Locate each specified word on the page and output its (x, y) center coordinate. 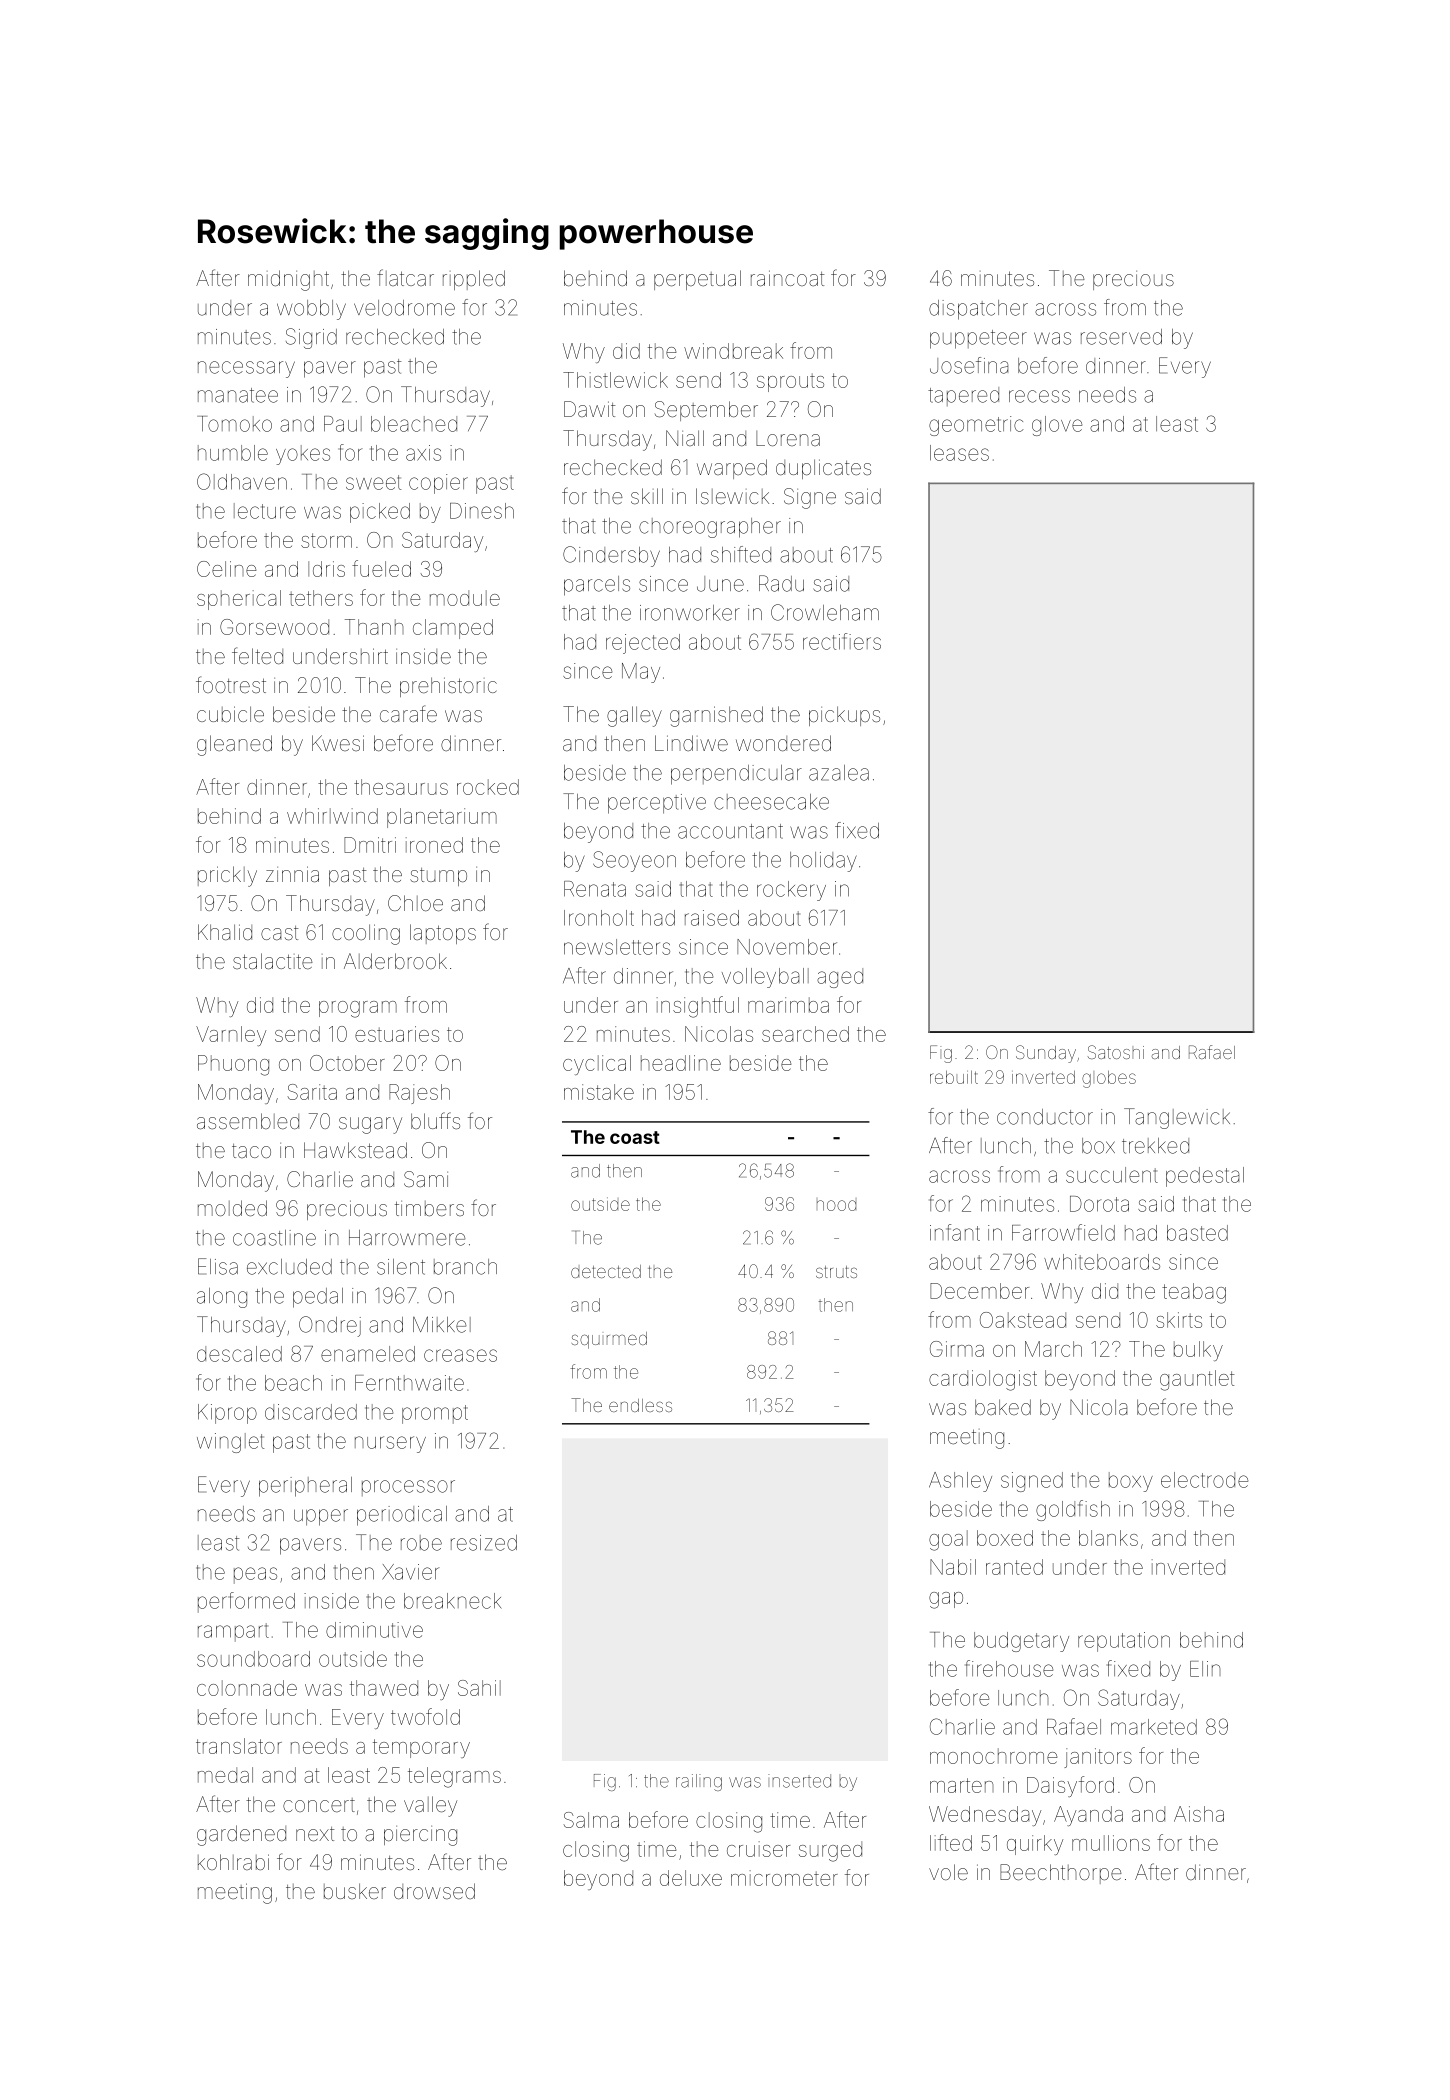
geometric (976, 426)
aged (840, 978)
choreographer (710, 528)
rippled (474, 280)
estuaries (397, 1034)
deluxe (691, 1878)
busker (355, 1891)
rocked (488, 787)
